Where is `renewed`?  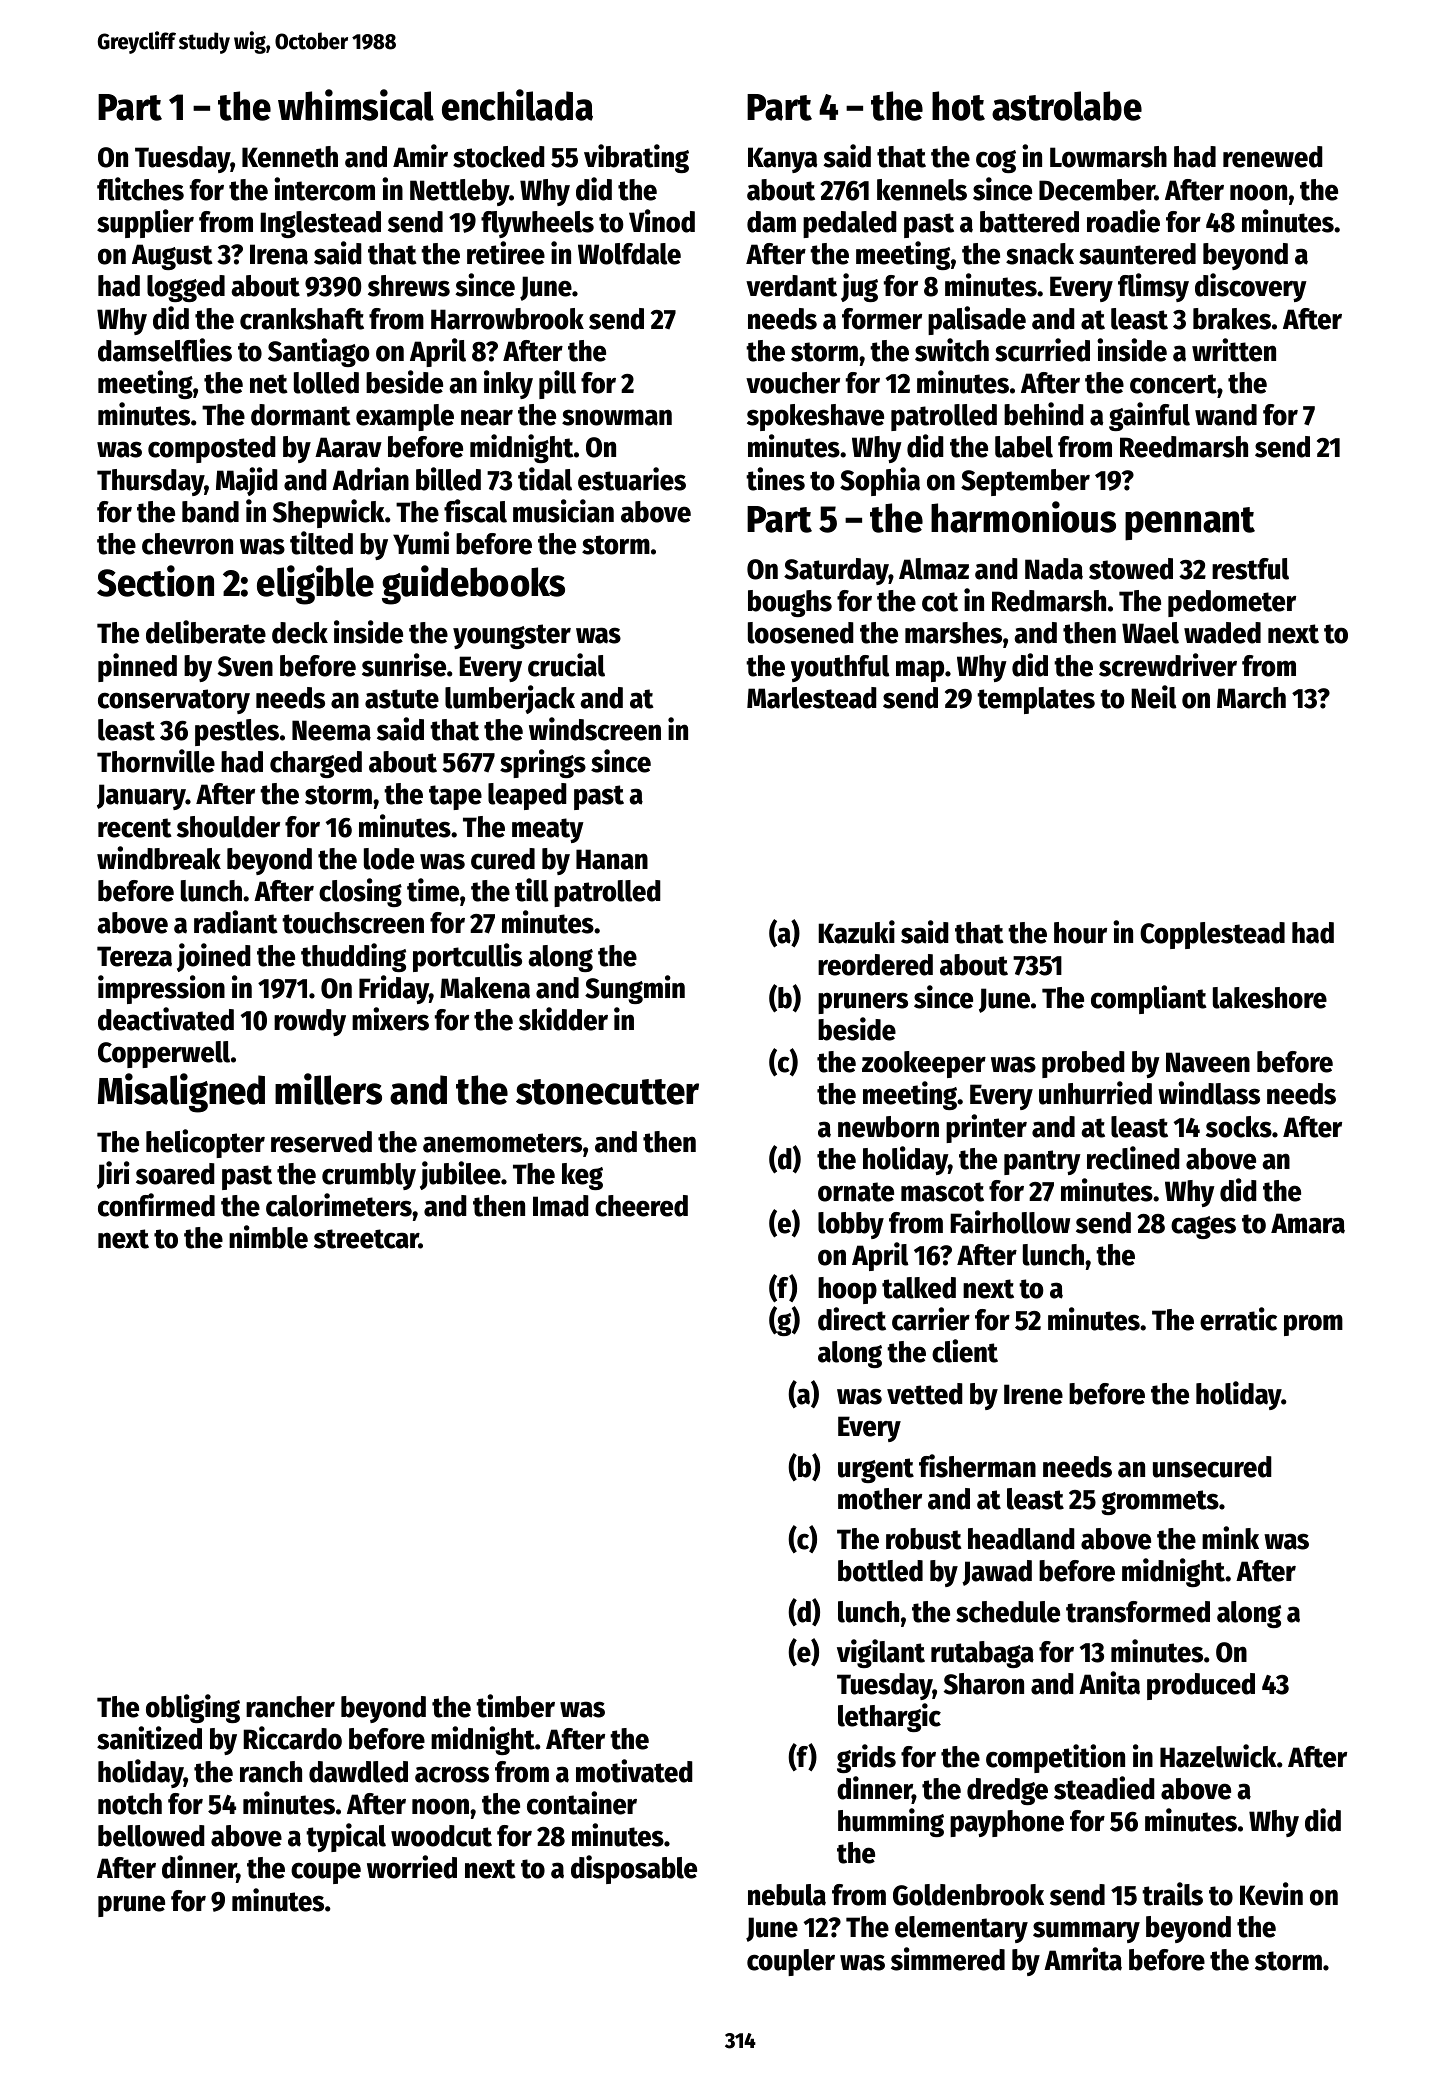 renewed is located at coordinates (1273, 157).
